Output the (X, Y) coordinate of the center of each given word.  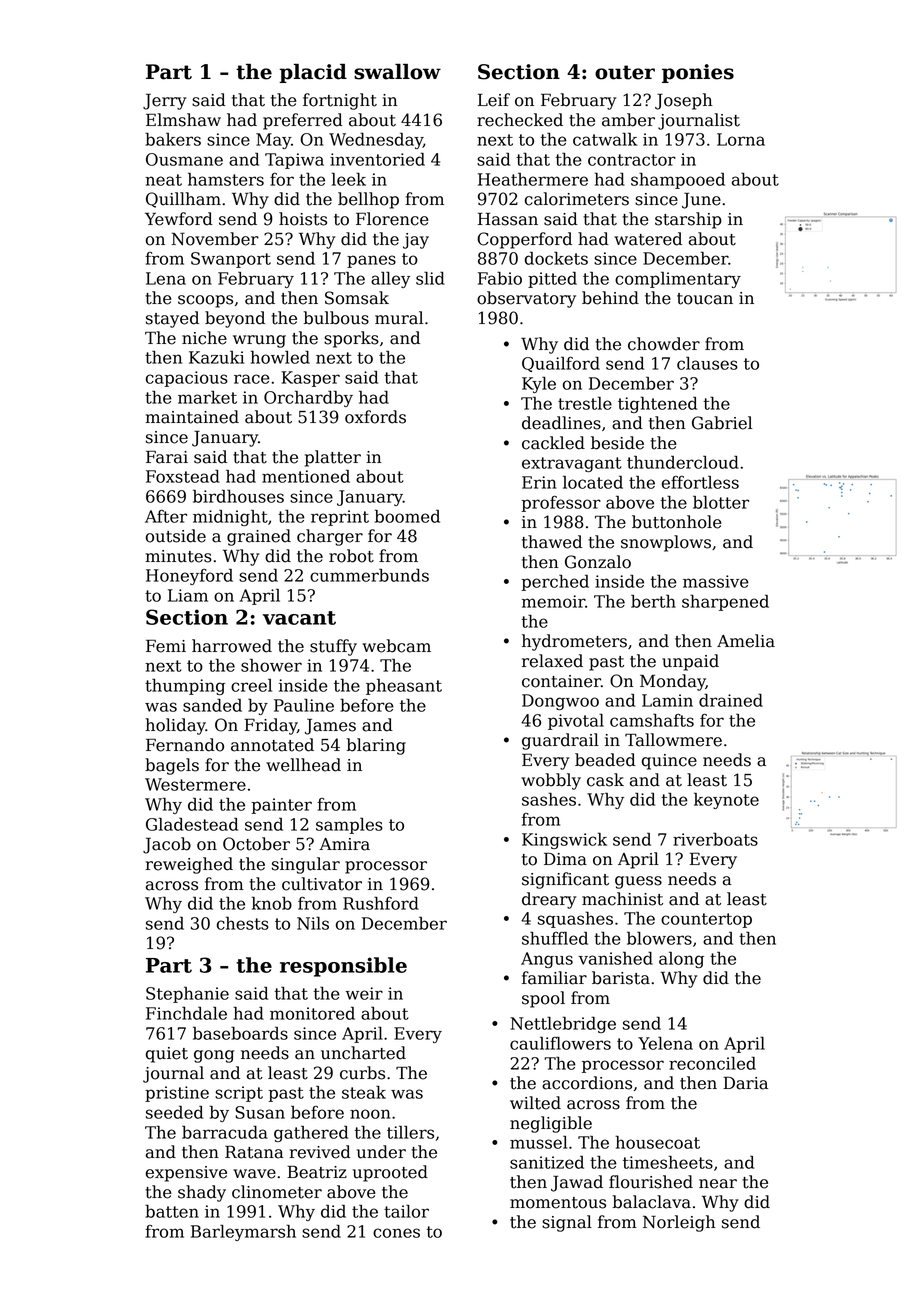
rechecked (520, 120)
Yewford (179, 219)
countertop (706, 920)
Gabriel (722, 423)
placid (313, 73)
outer (625, 72)
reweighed (189, 865)
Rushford (381, 903)
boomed (407, 516)
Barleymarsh (243, 1232)
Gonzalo (598, 562)
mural (399, 318)
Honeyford (189, 576)
